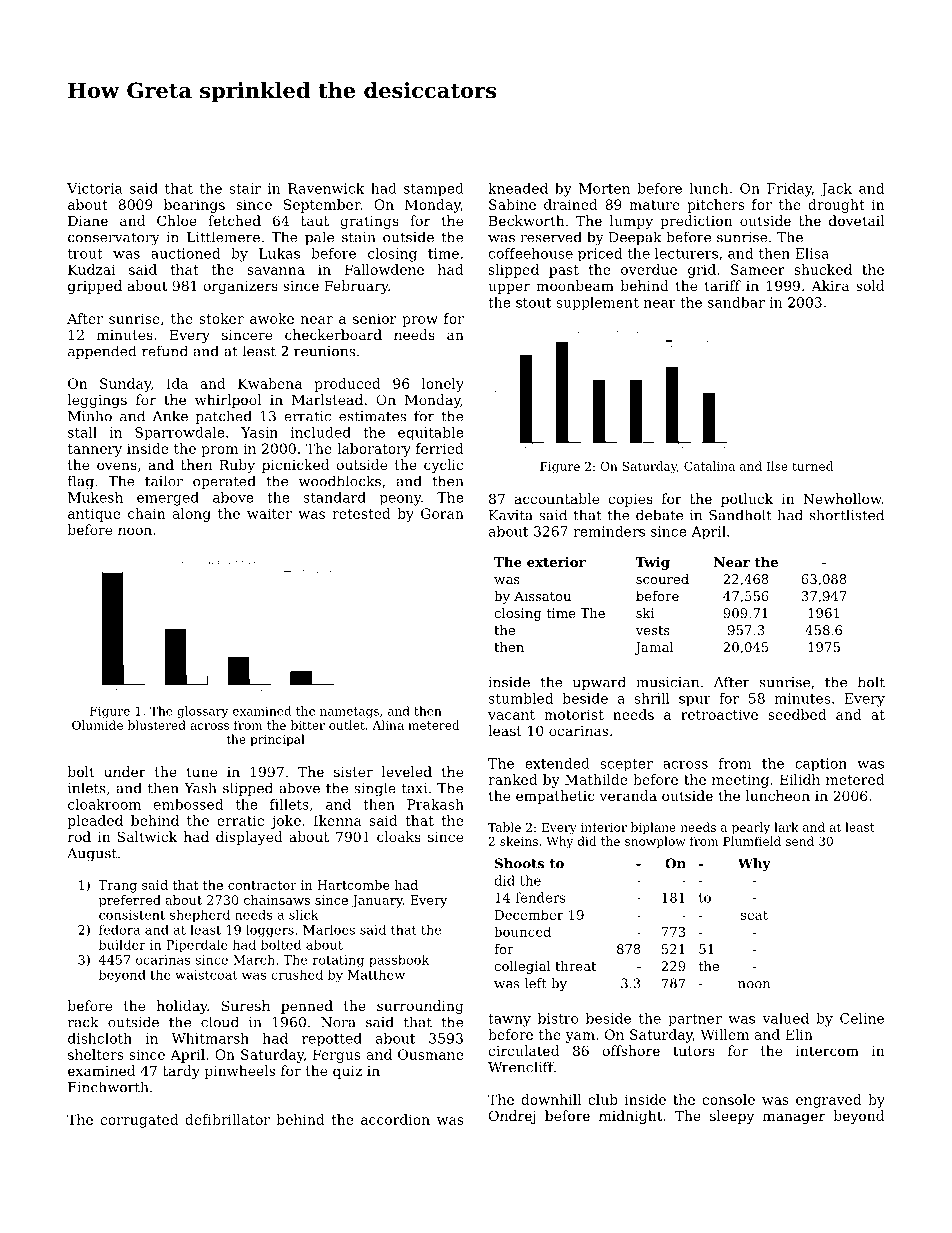  What do you see at coordinates (100, 1038) in the document?
I see `dishcloth` at bounding box center [100, 1038].
